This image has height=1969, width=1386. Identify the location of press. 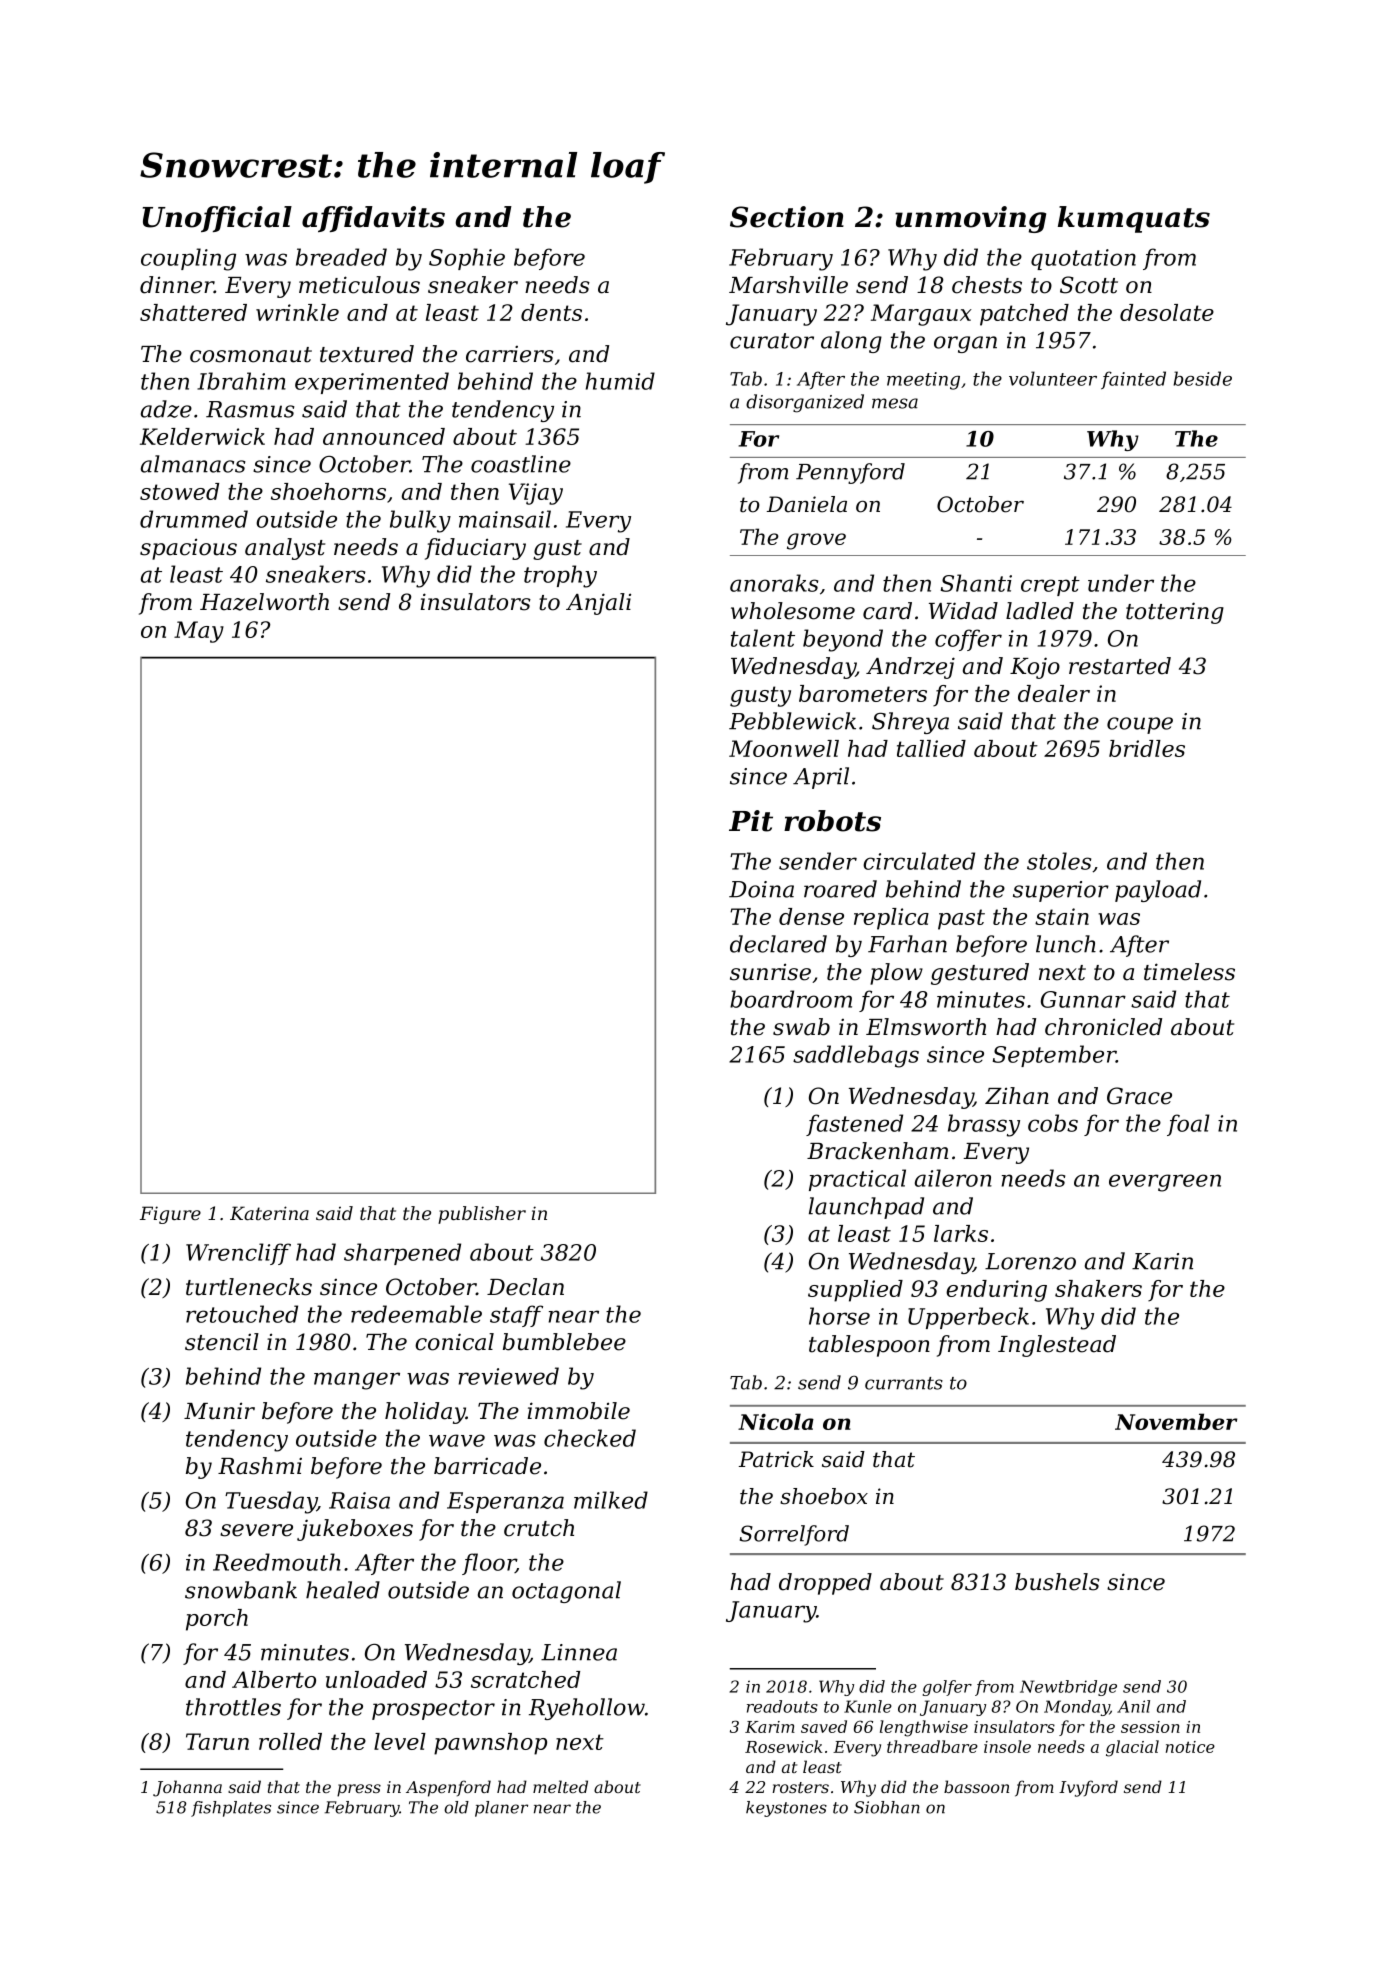
(359, 1790).
